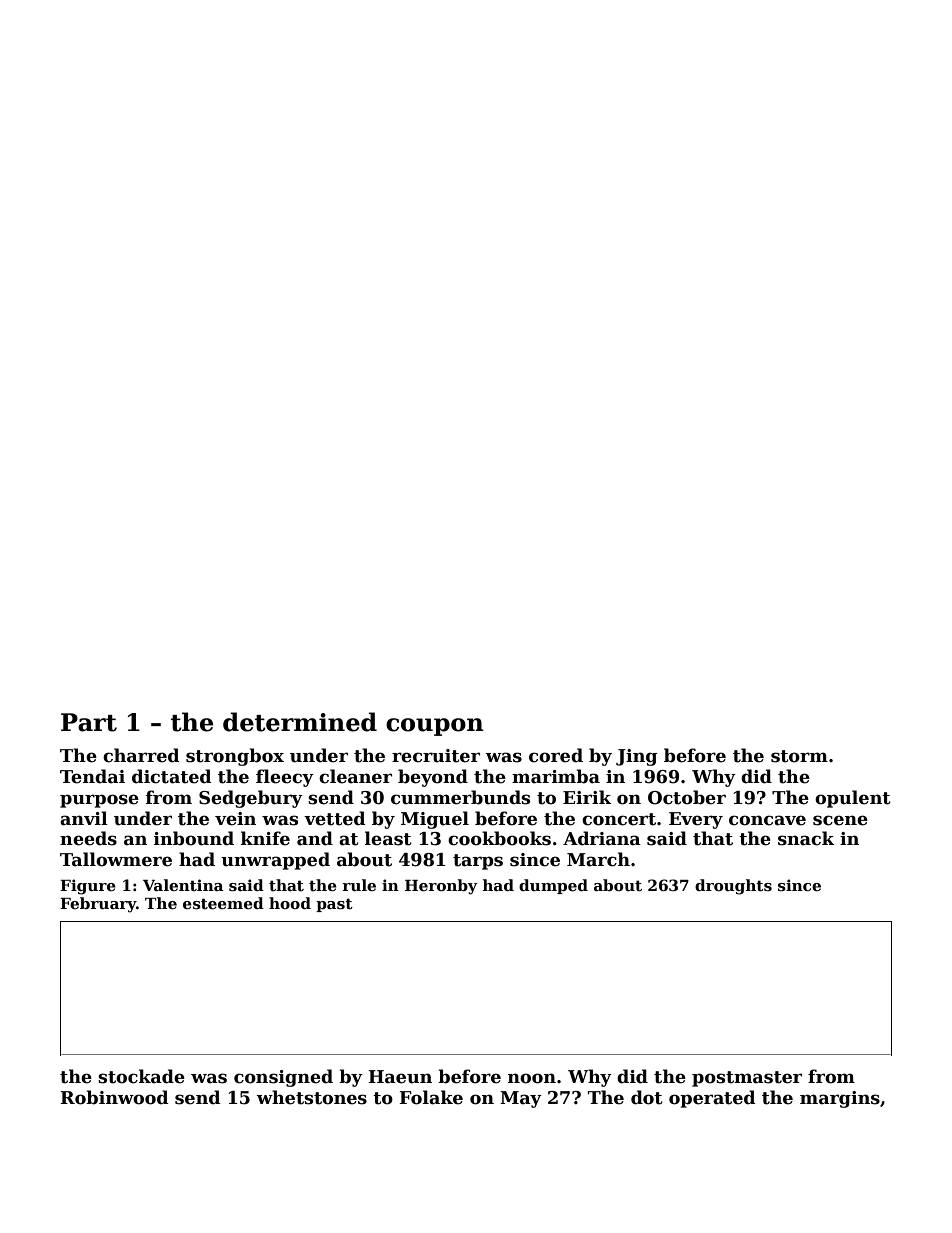 The image size is (952, 1233). What do you see at coordinates (290, 903) in the image?
I see `hood` at bounding box center [290, 903].
